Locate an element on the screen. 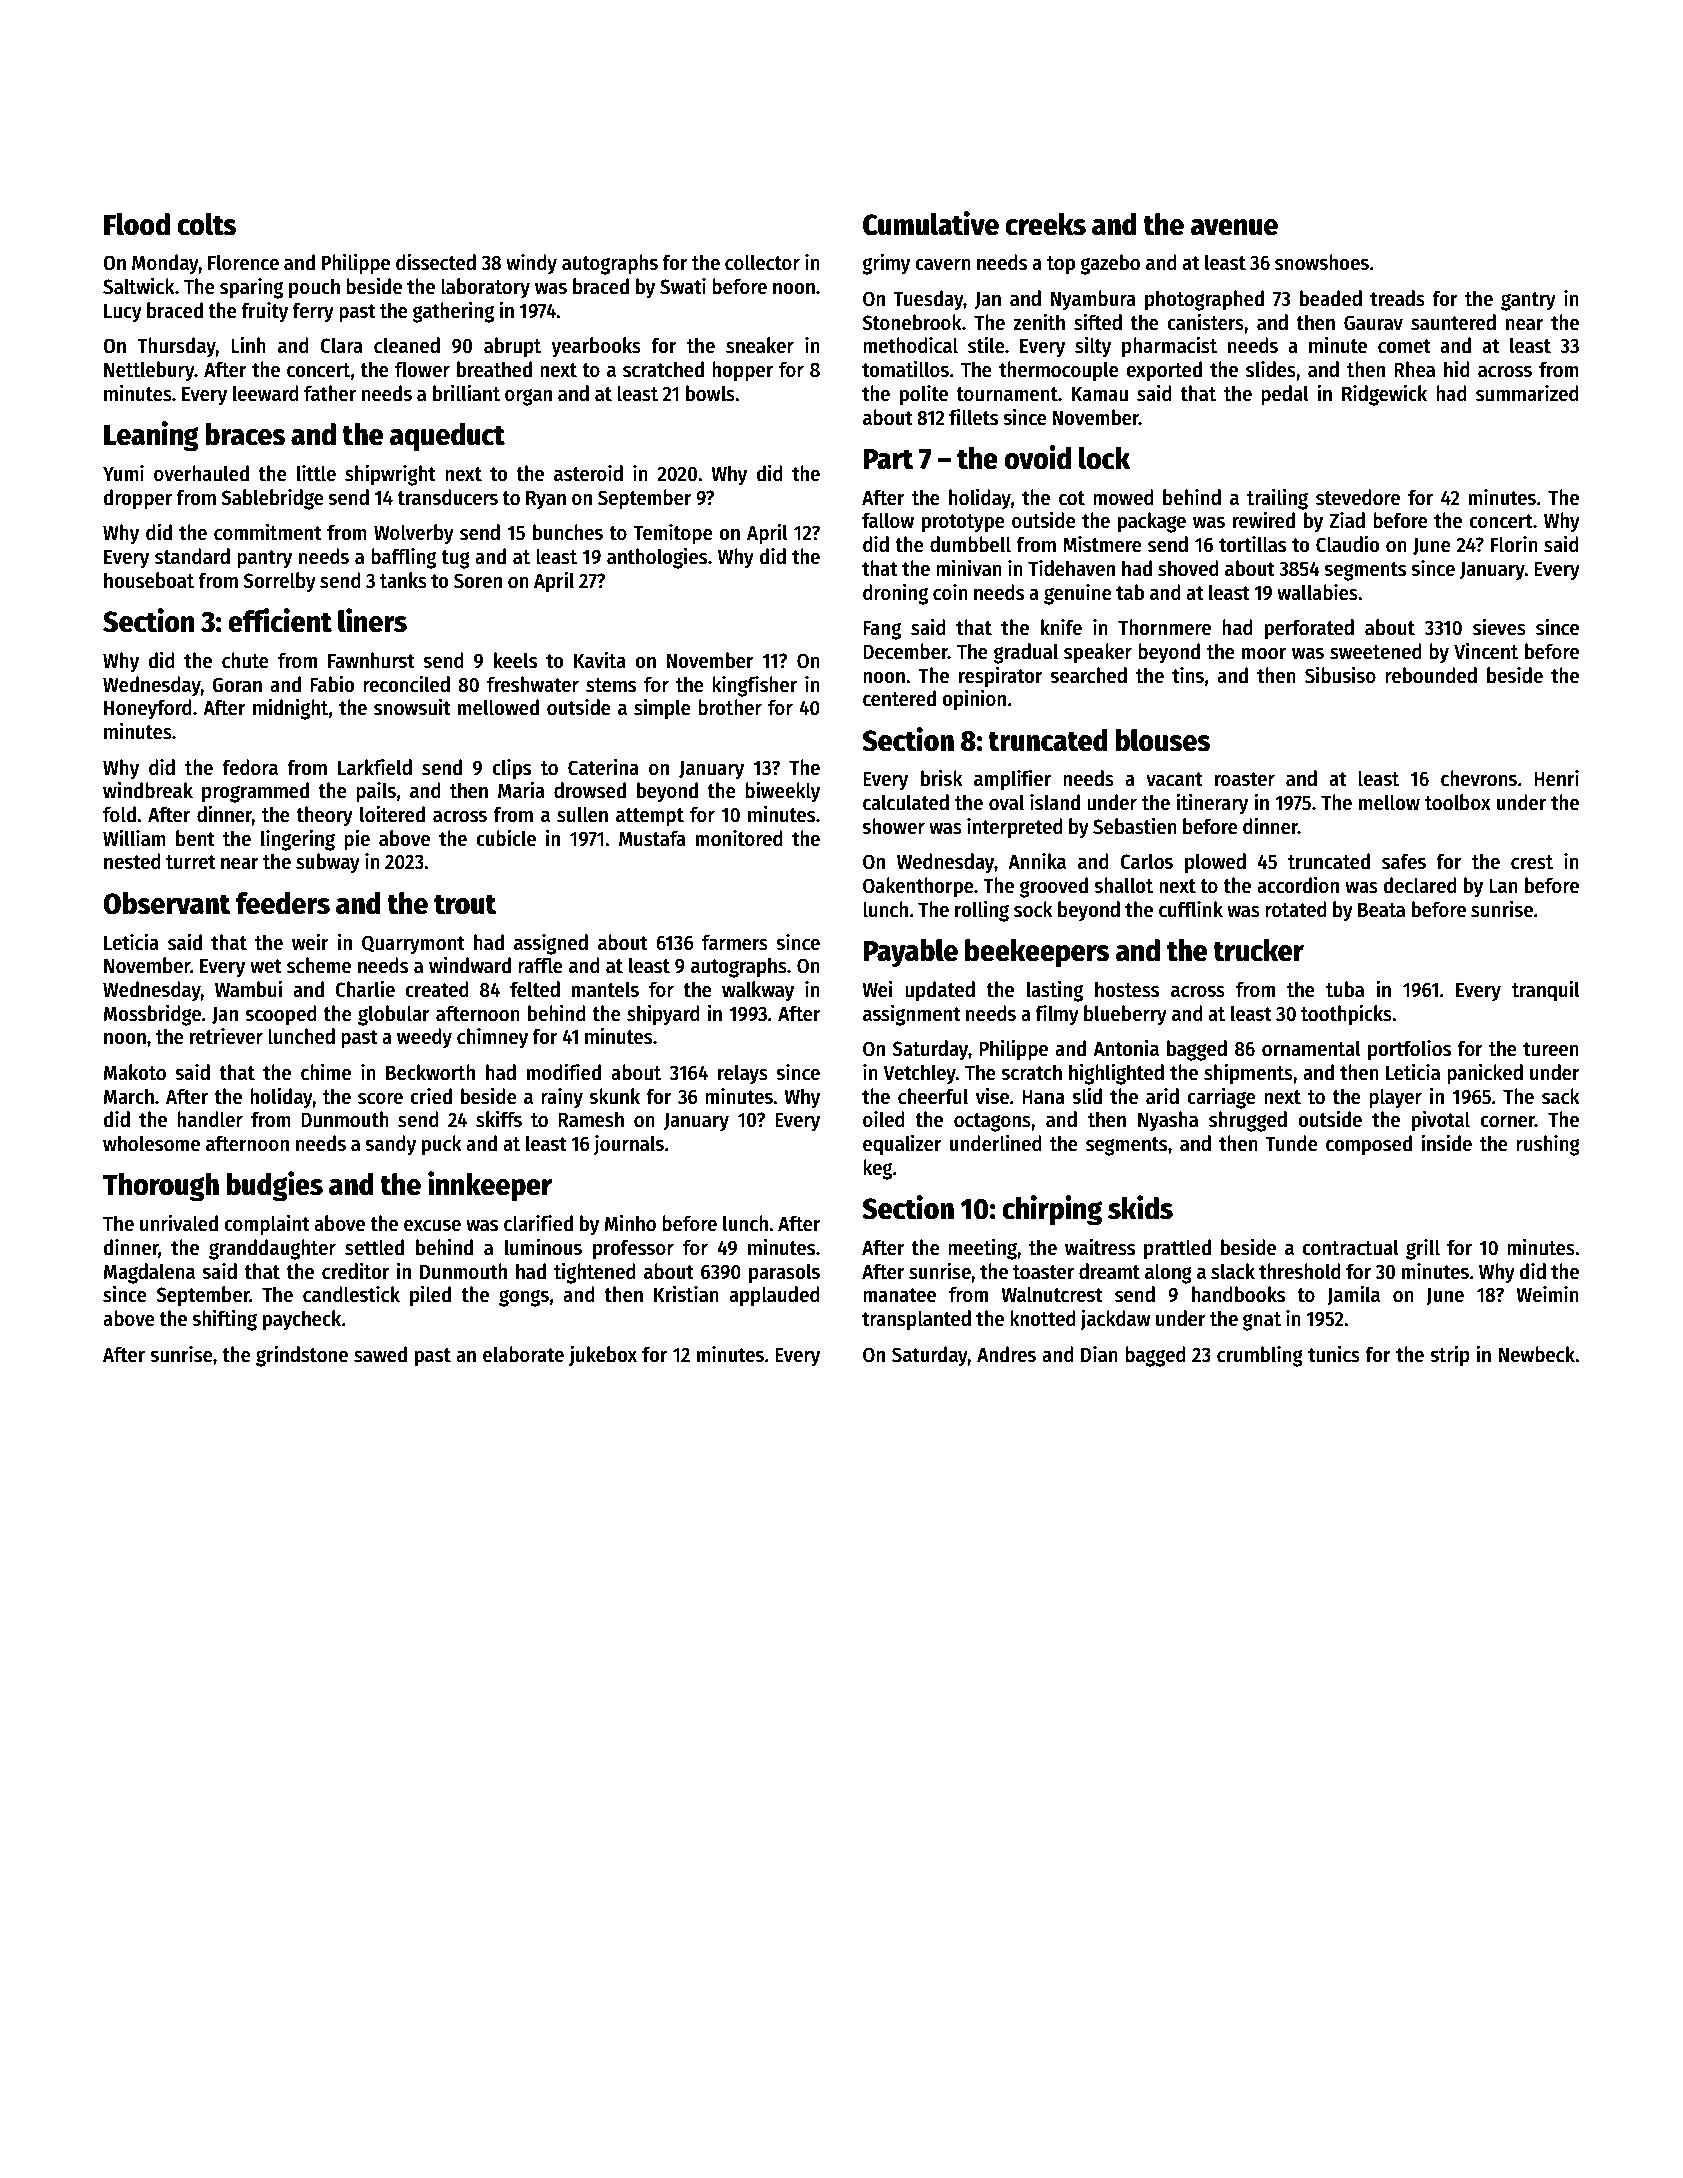  Cumulative is located at coordinates (931, 223).
